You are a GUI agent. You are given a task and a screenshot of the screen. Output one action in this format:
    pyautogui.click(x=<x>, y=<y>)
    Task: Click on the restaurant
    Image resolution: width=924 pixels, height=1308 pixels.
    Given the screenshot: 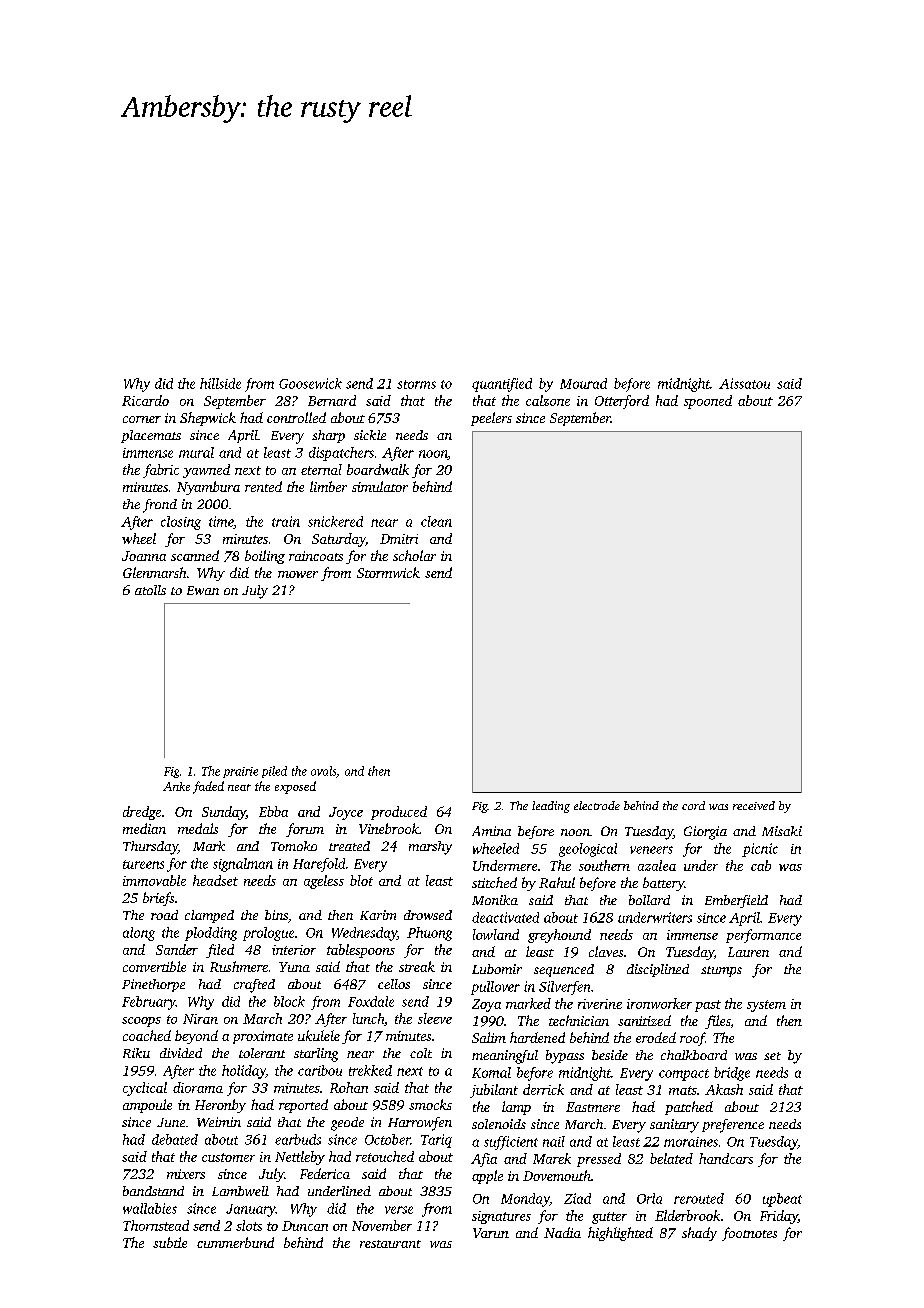 What is the action you would take?
    pyautogui.click(x=390, y=1244)
